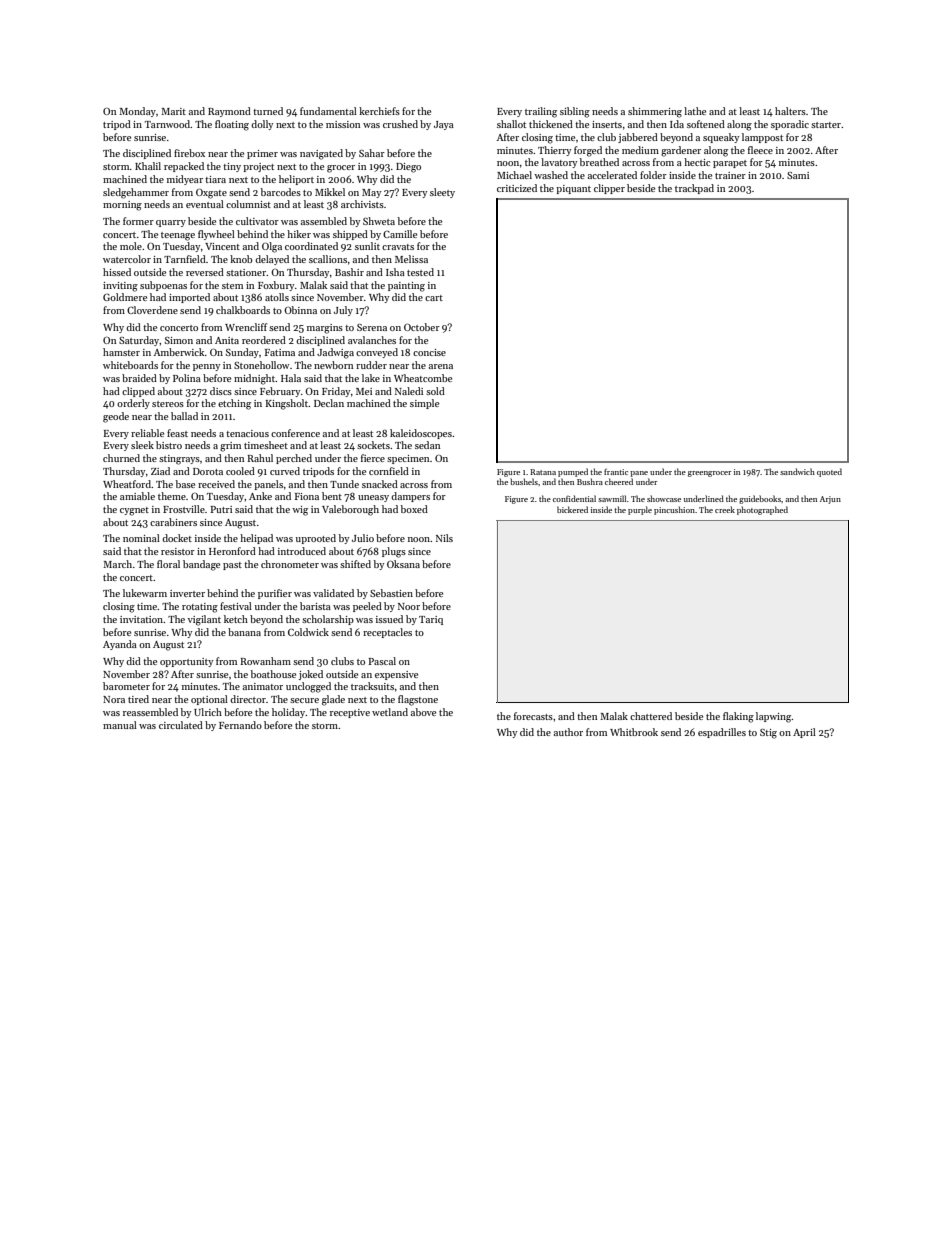 The image size is (952, 1233). What do you see at coordinates (634, 732) in the screenshot?
I see `Whitbrook` at bounding box center [634, 732].
